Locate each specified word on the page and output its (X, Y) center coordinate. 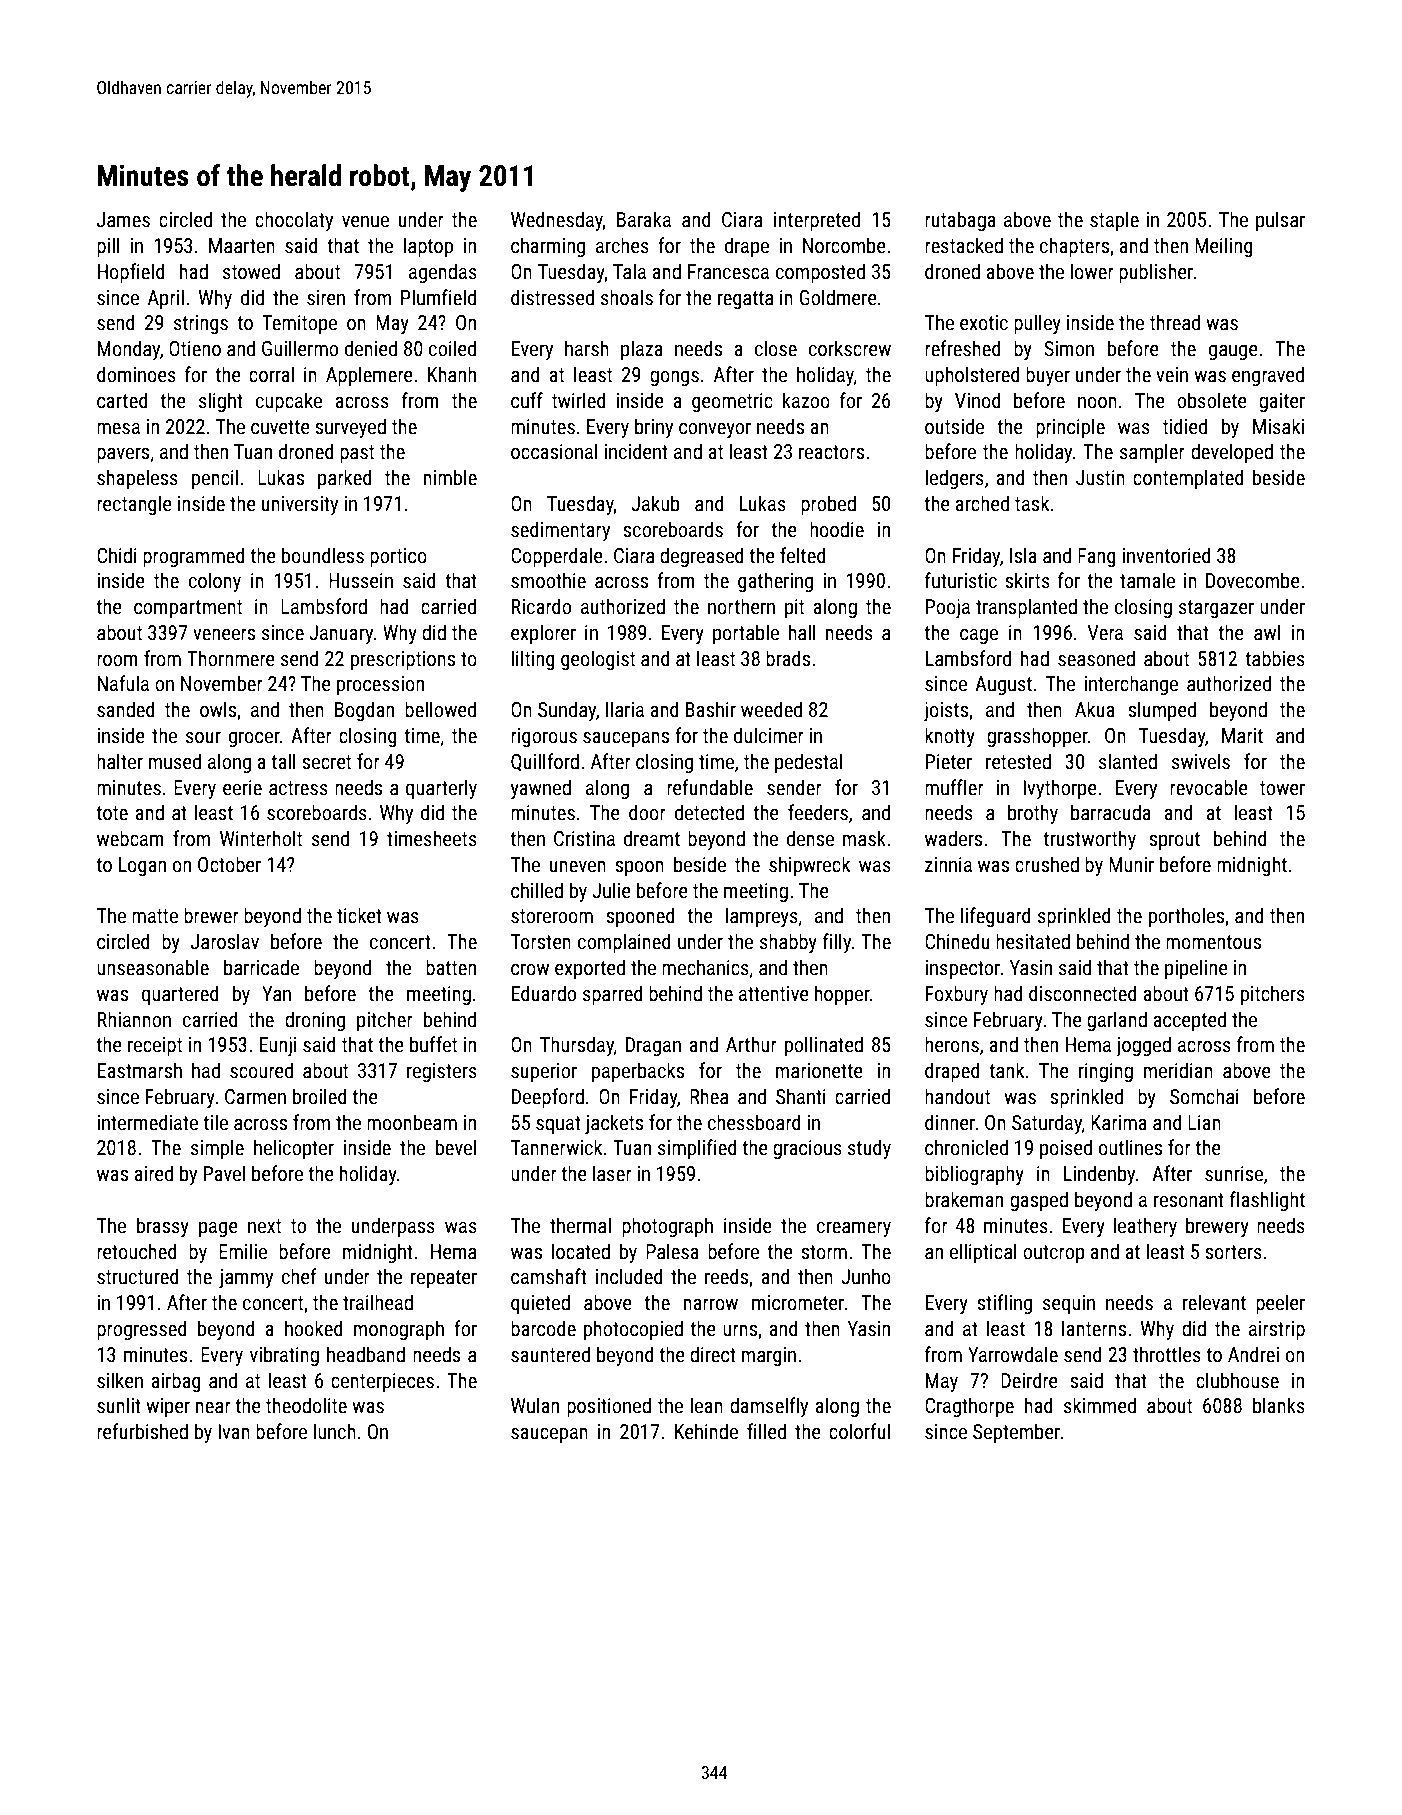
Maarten (242, 245)
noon (1097, 402)
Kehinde (706, 1431)
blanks (1279, 1405)
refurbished (142, 1431)
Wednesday (557, 221)
